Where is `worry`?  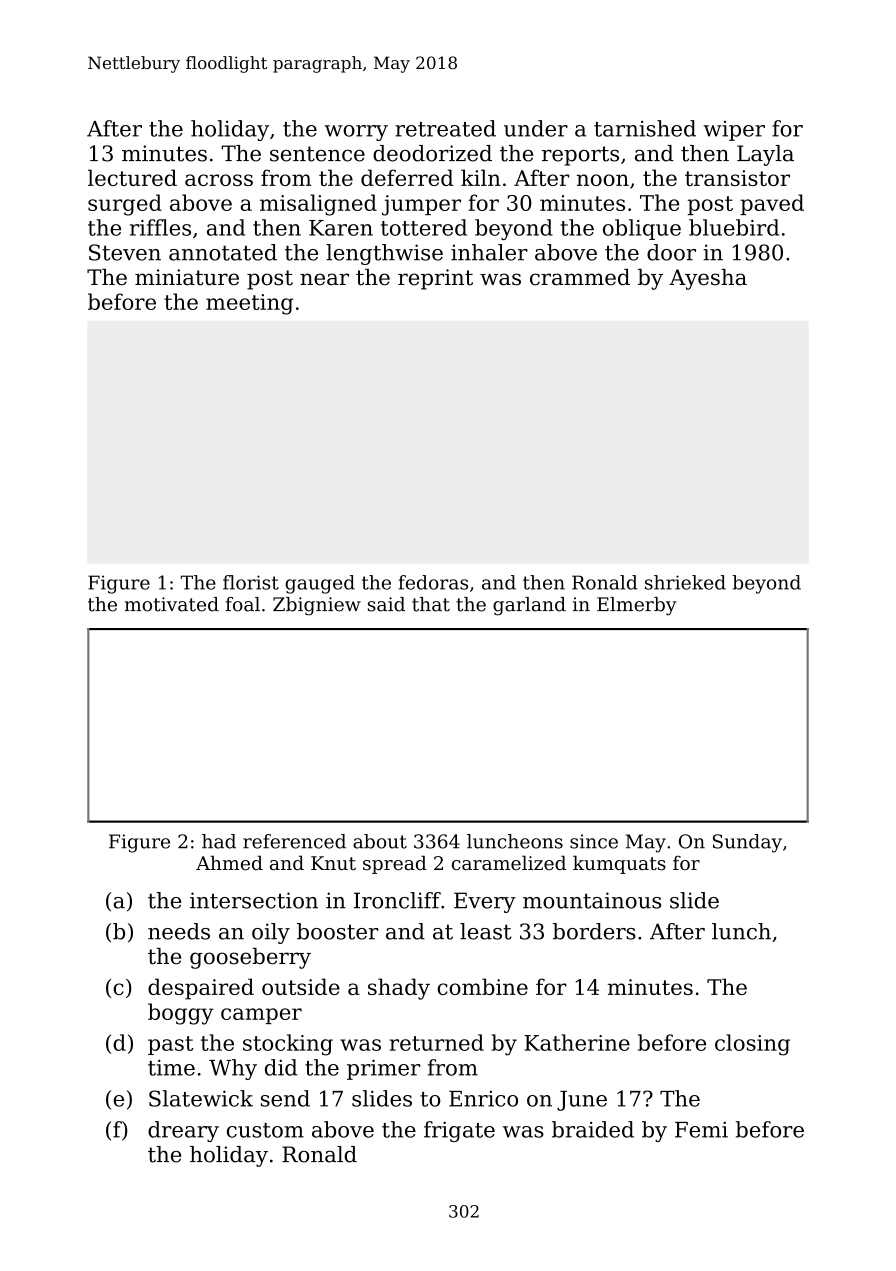 worry is located at coordinates (356, 133).
